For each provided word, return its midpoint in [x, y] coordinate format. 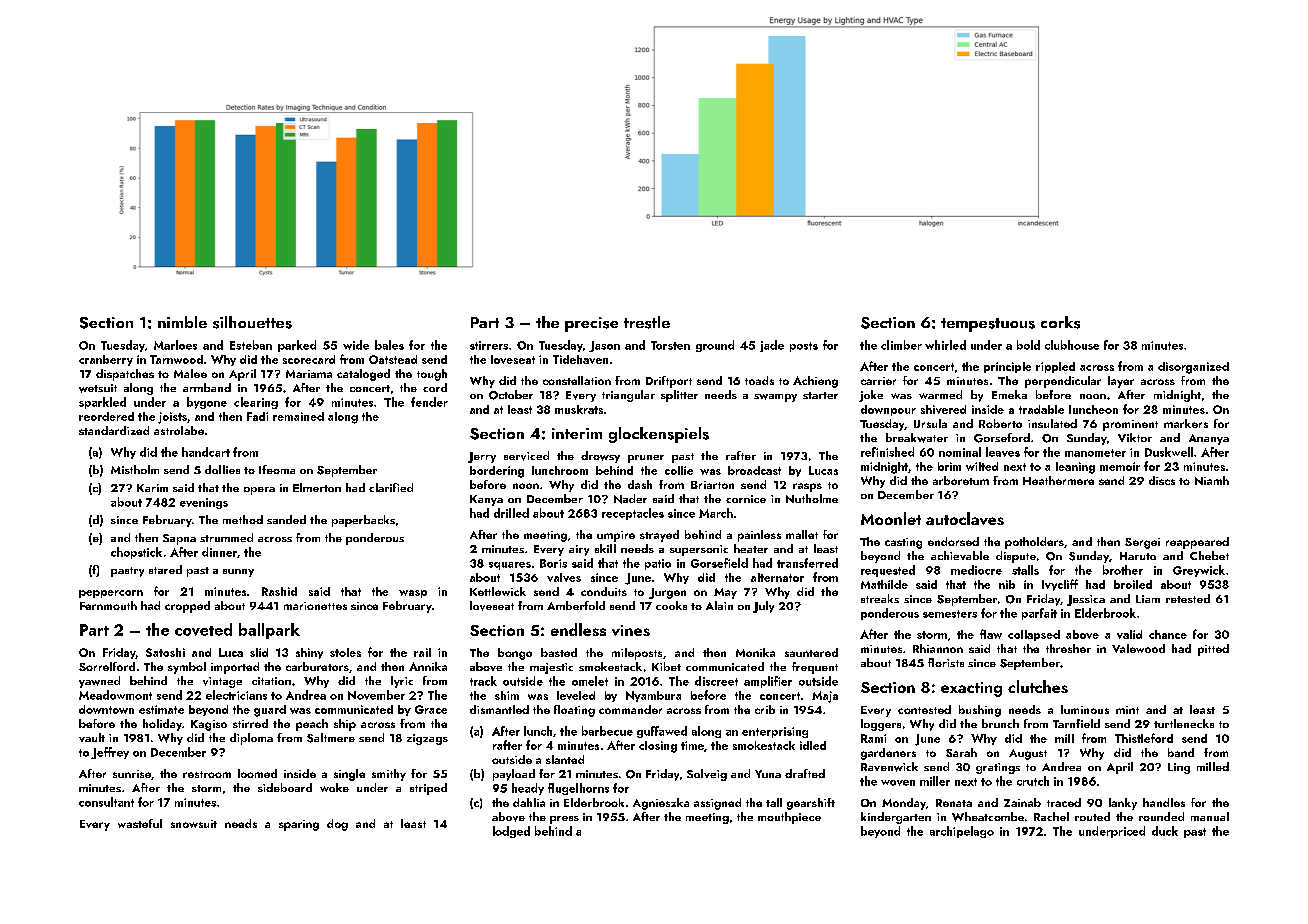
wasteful [140, 823]
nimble [182, 322]
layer [1121, 382]
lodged [511, 832]
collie [679, 470]
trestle [647, 322]
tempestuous [988, 325]
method [243, 519]
